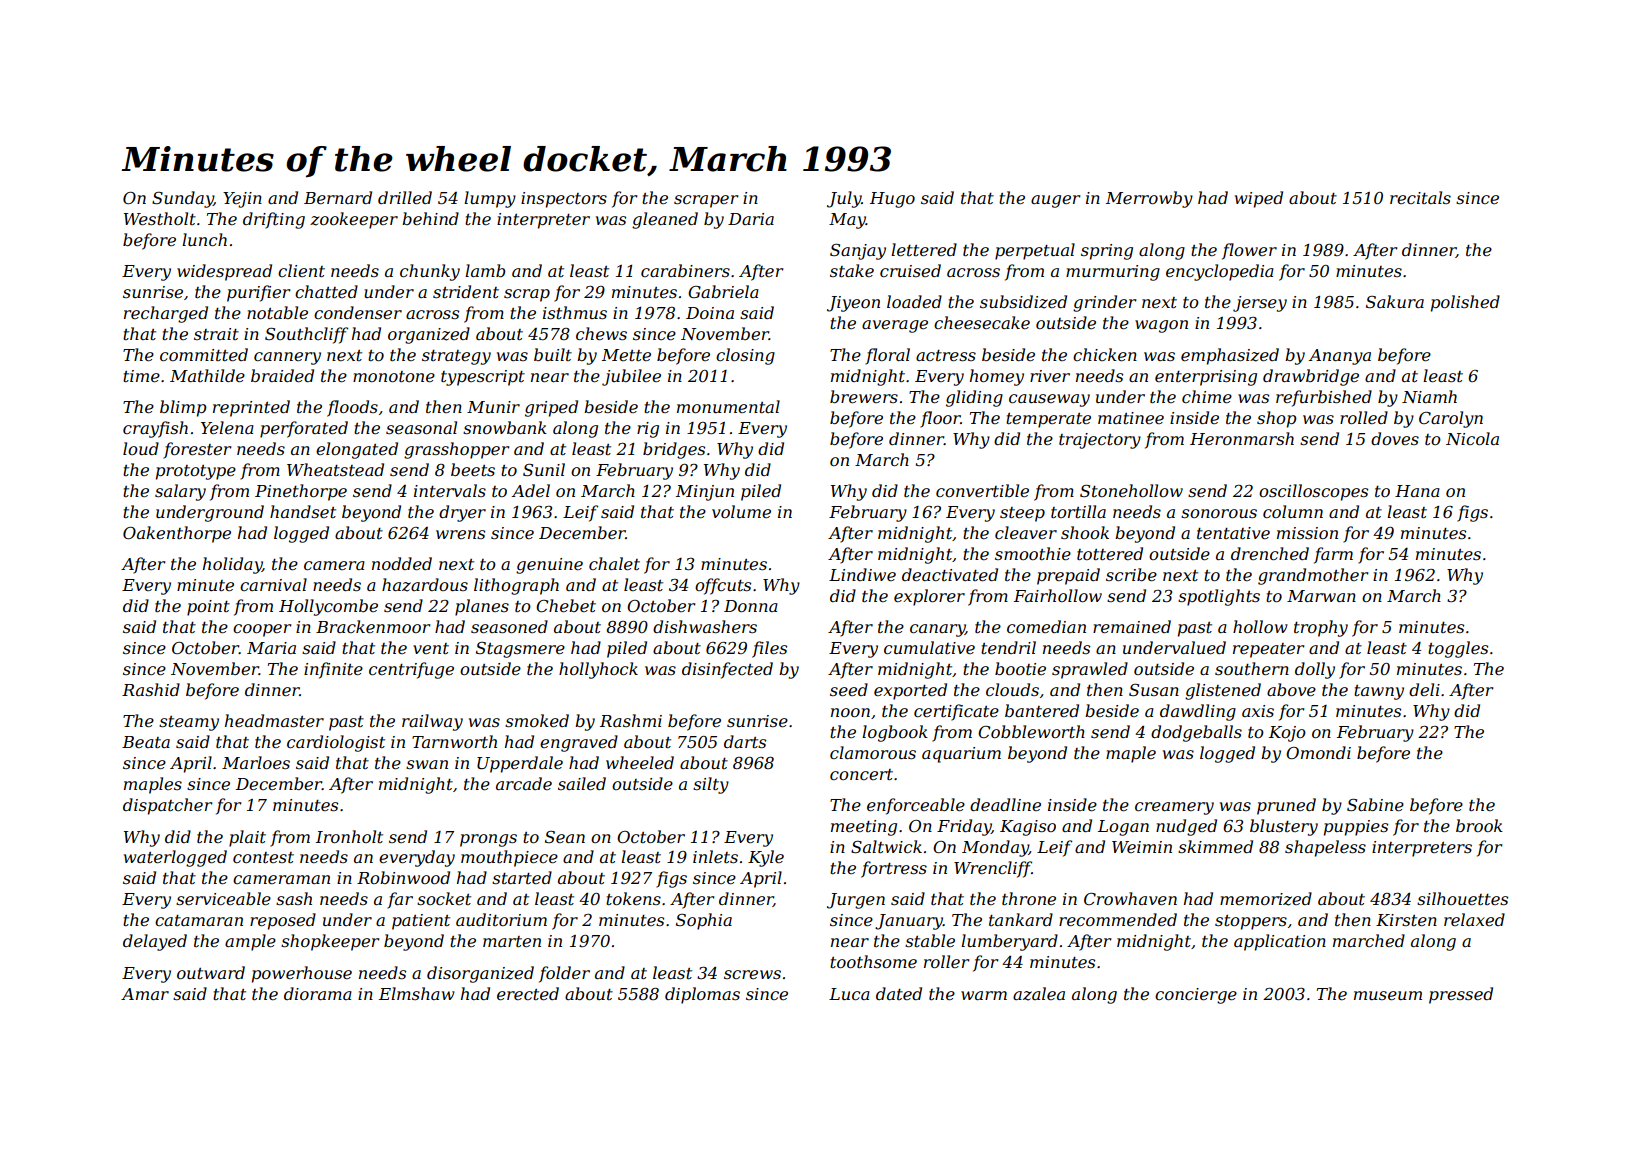 The width and height of the screenshot is (1633, 1155). I want to click on Marwan, so click(1321, 596).
